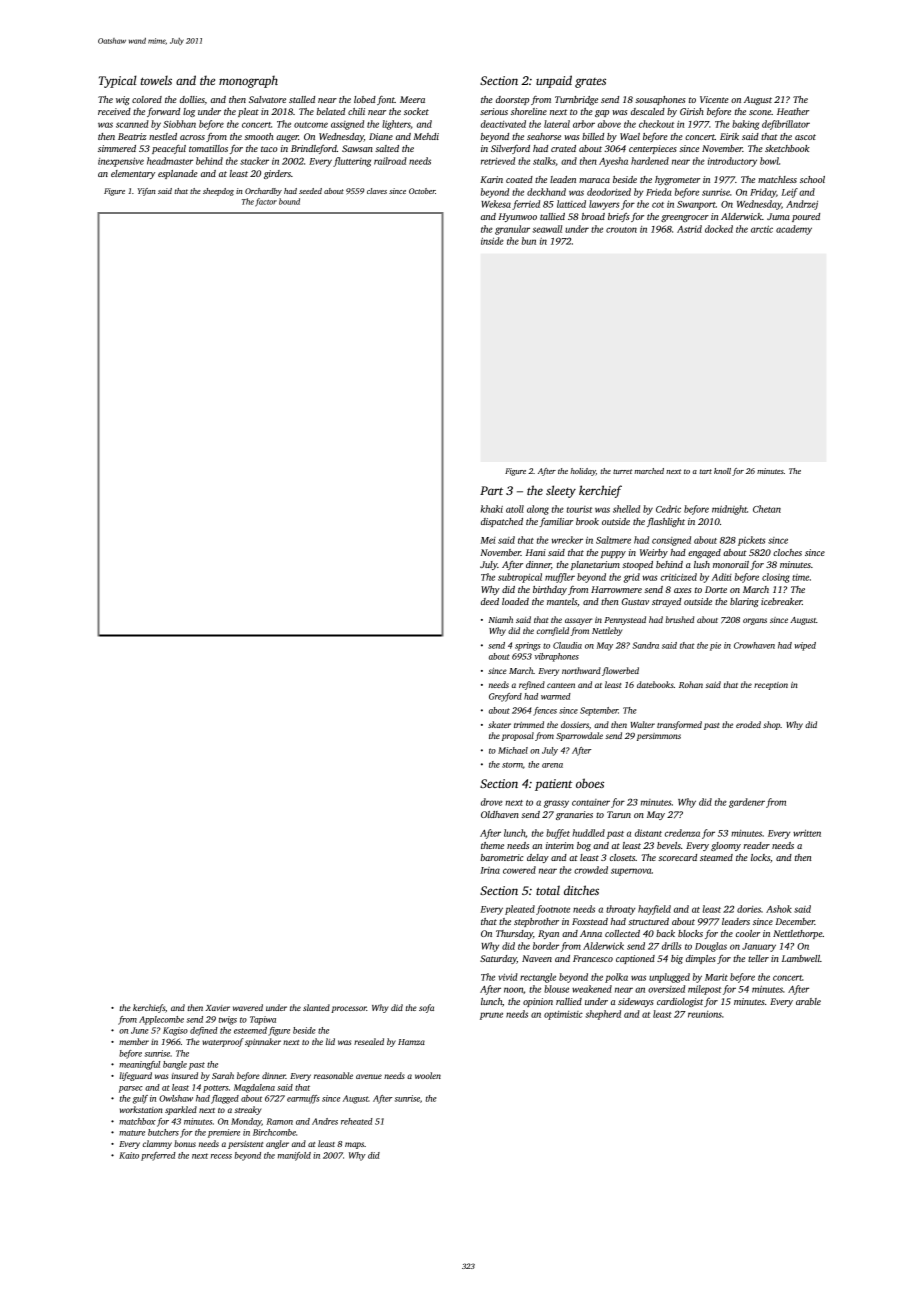 This screenshot has width=924, height=1308. Describe the element at coordinates (491, 490) in the screenshot. I see `Part` at that location.
